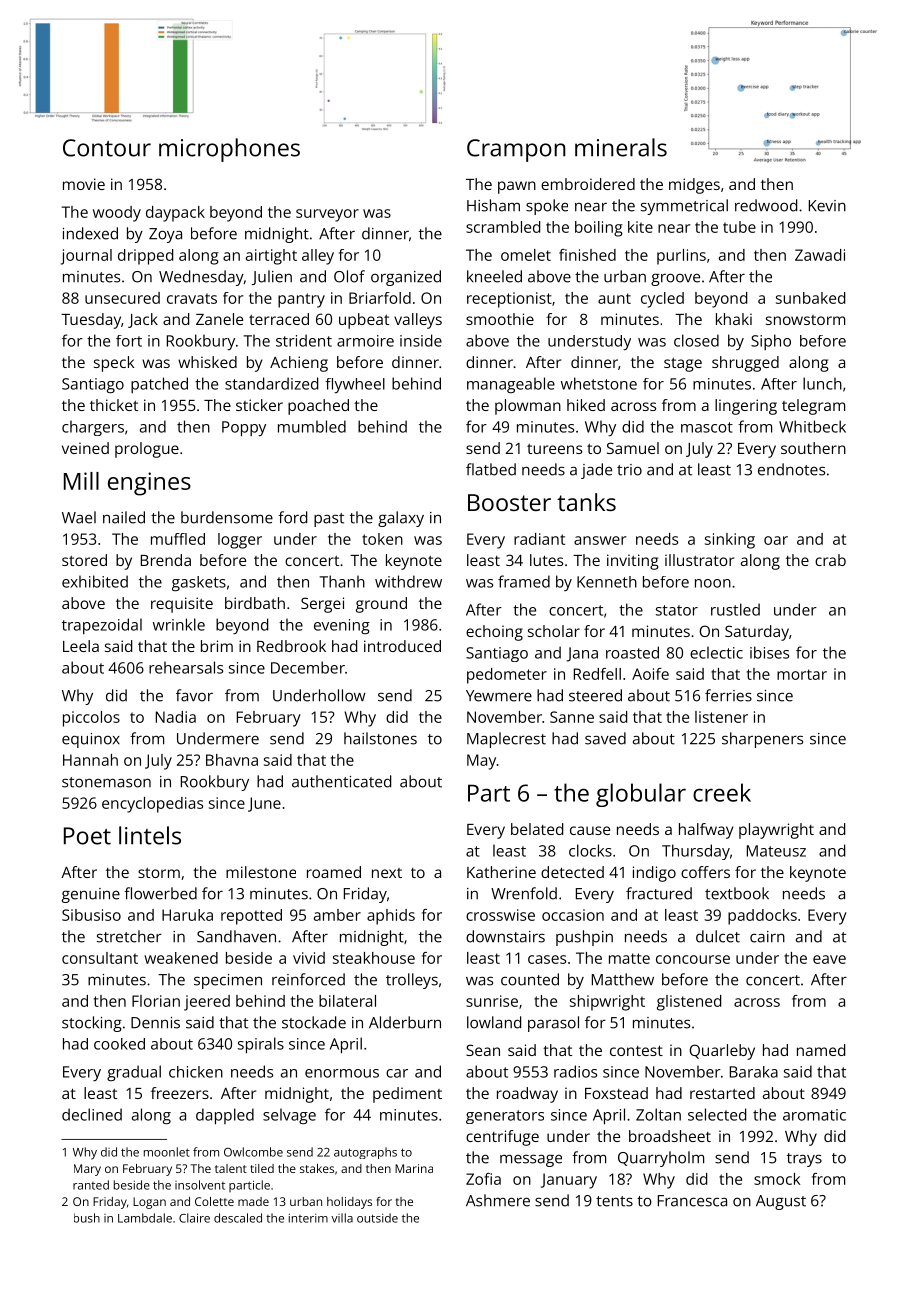  Describe the element at coordinates (526, 255) in the image. I see `omelet` at that location.
